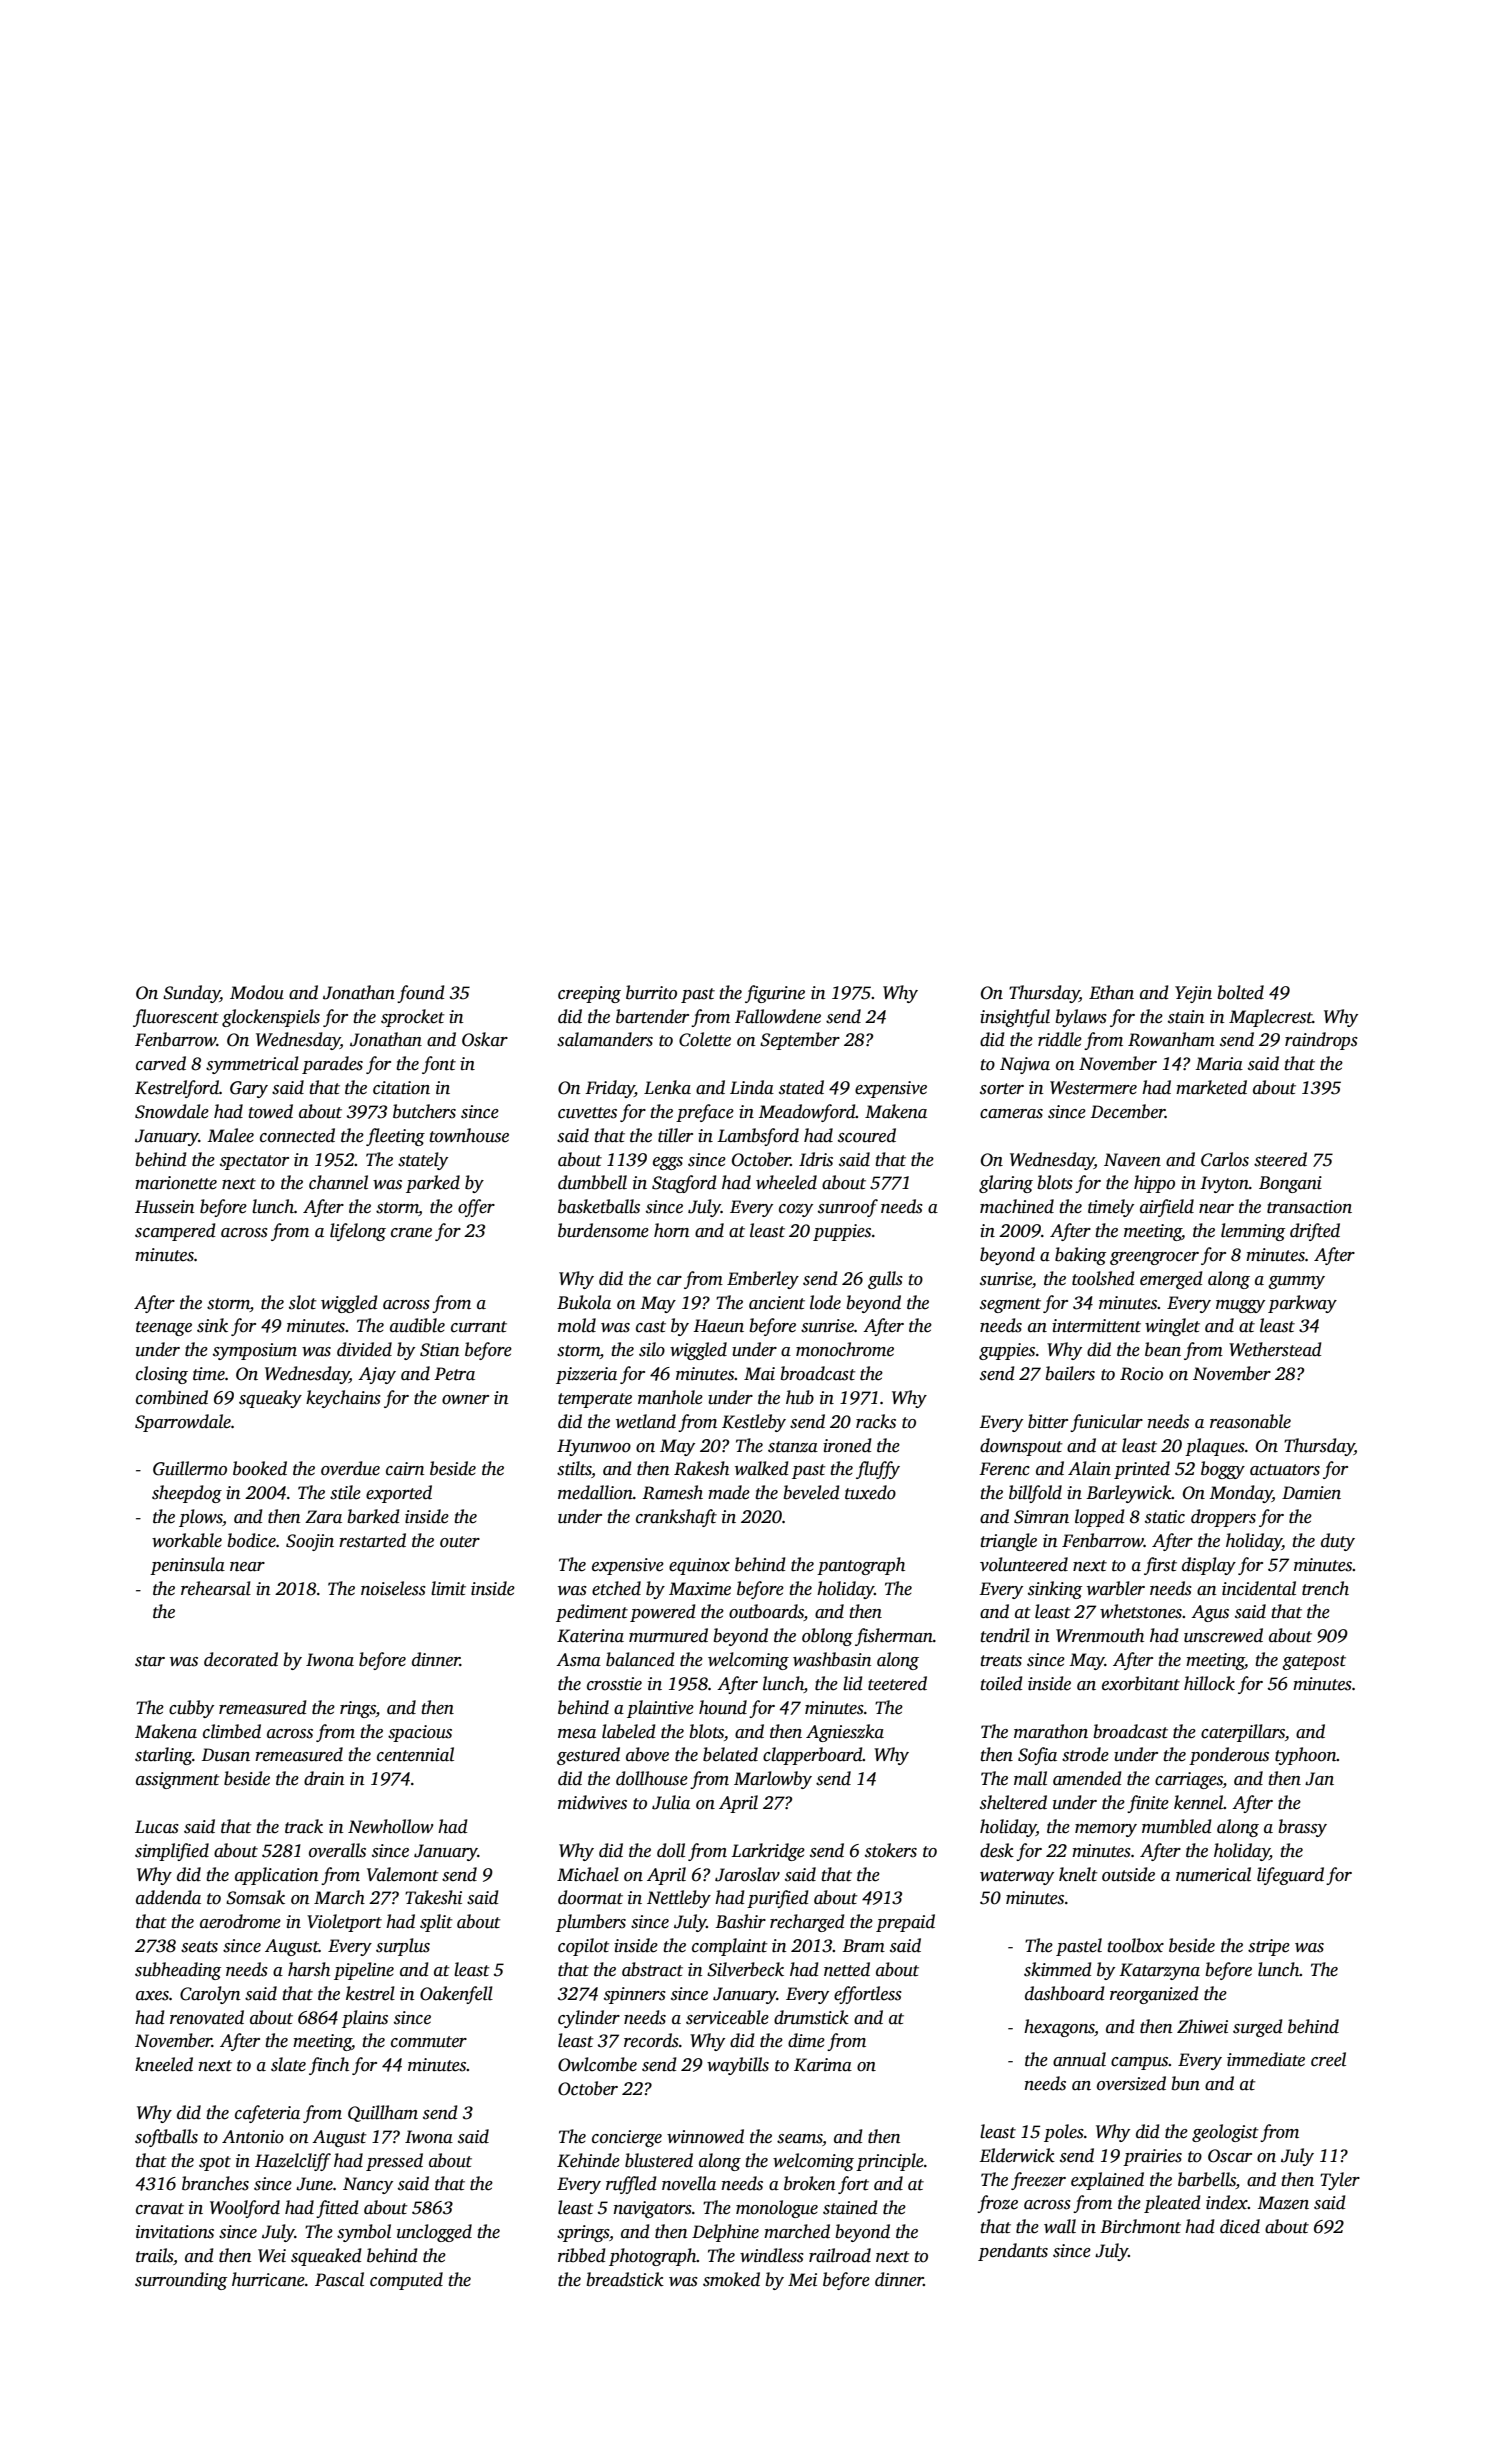  Describe the element at coordinates (1013, 2252) in the screenshot. I see `pendants` at that location.
